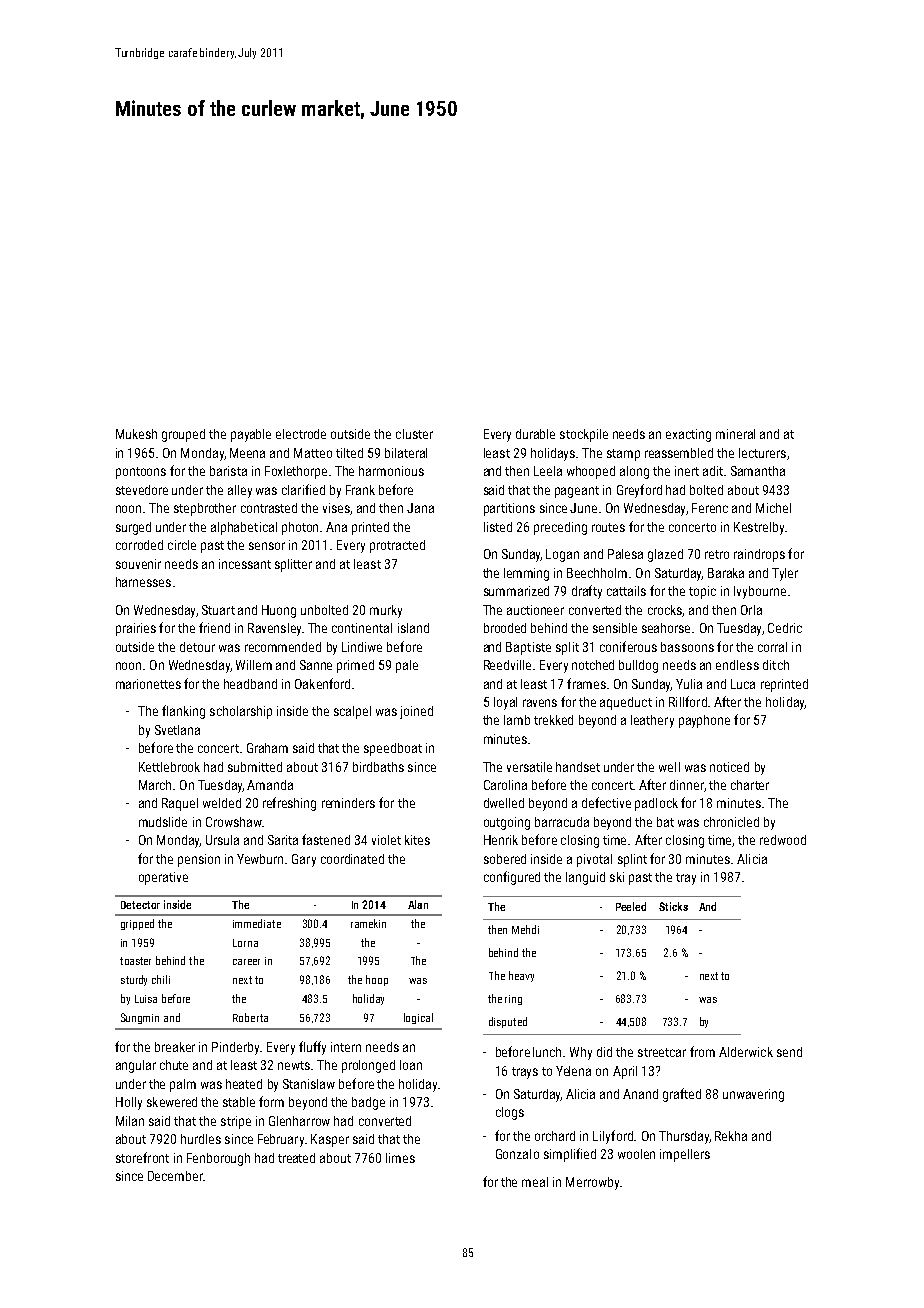 This image has width=924, height=1308. I want to click on stockpile, so click(584, 435).
